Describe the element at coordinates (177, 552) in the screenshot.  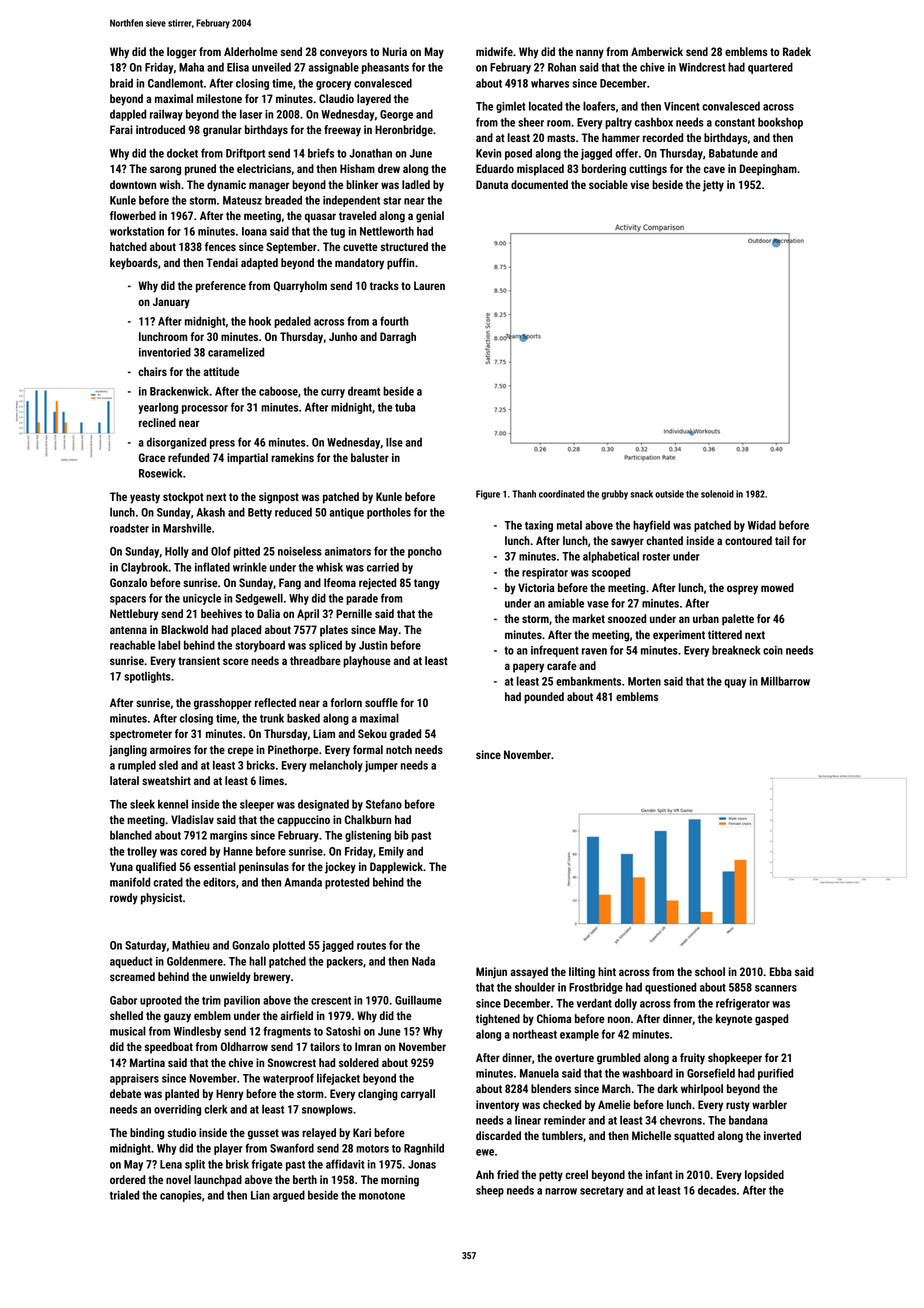
I see `Holly` at that location.
